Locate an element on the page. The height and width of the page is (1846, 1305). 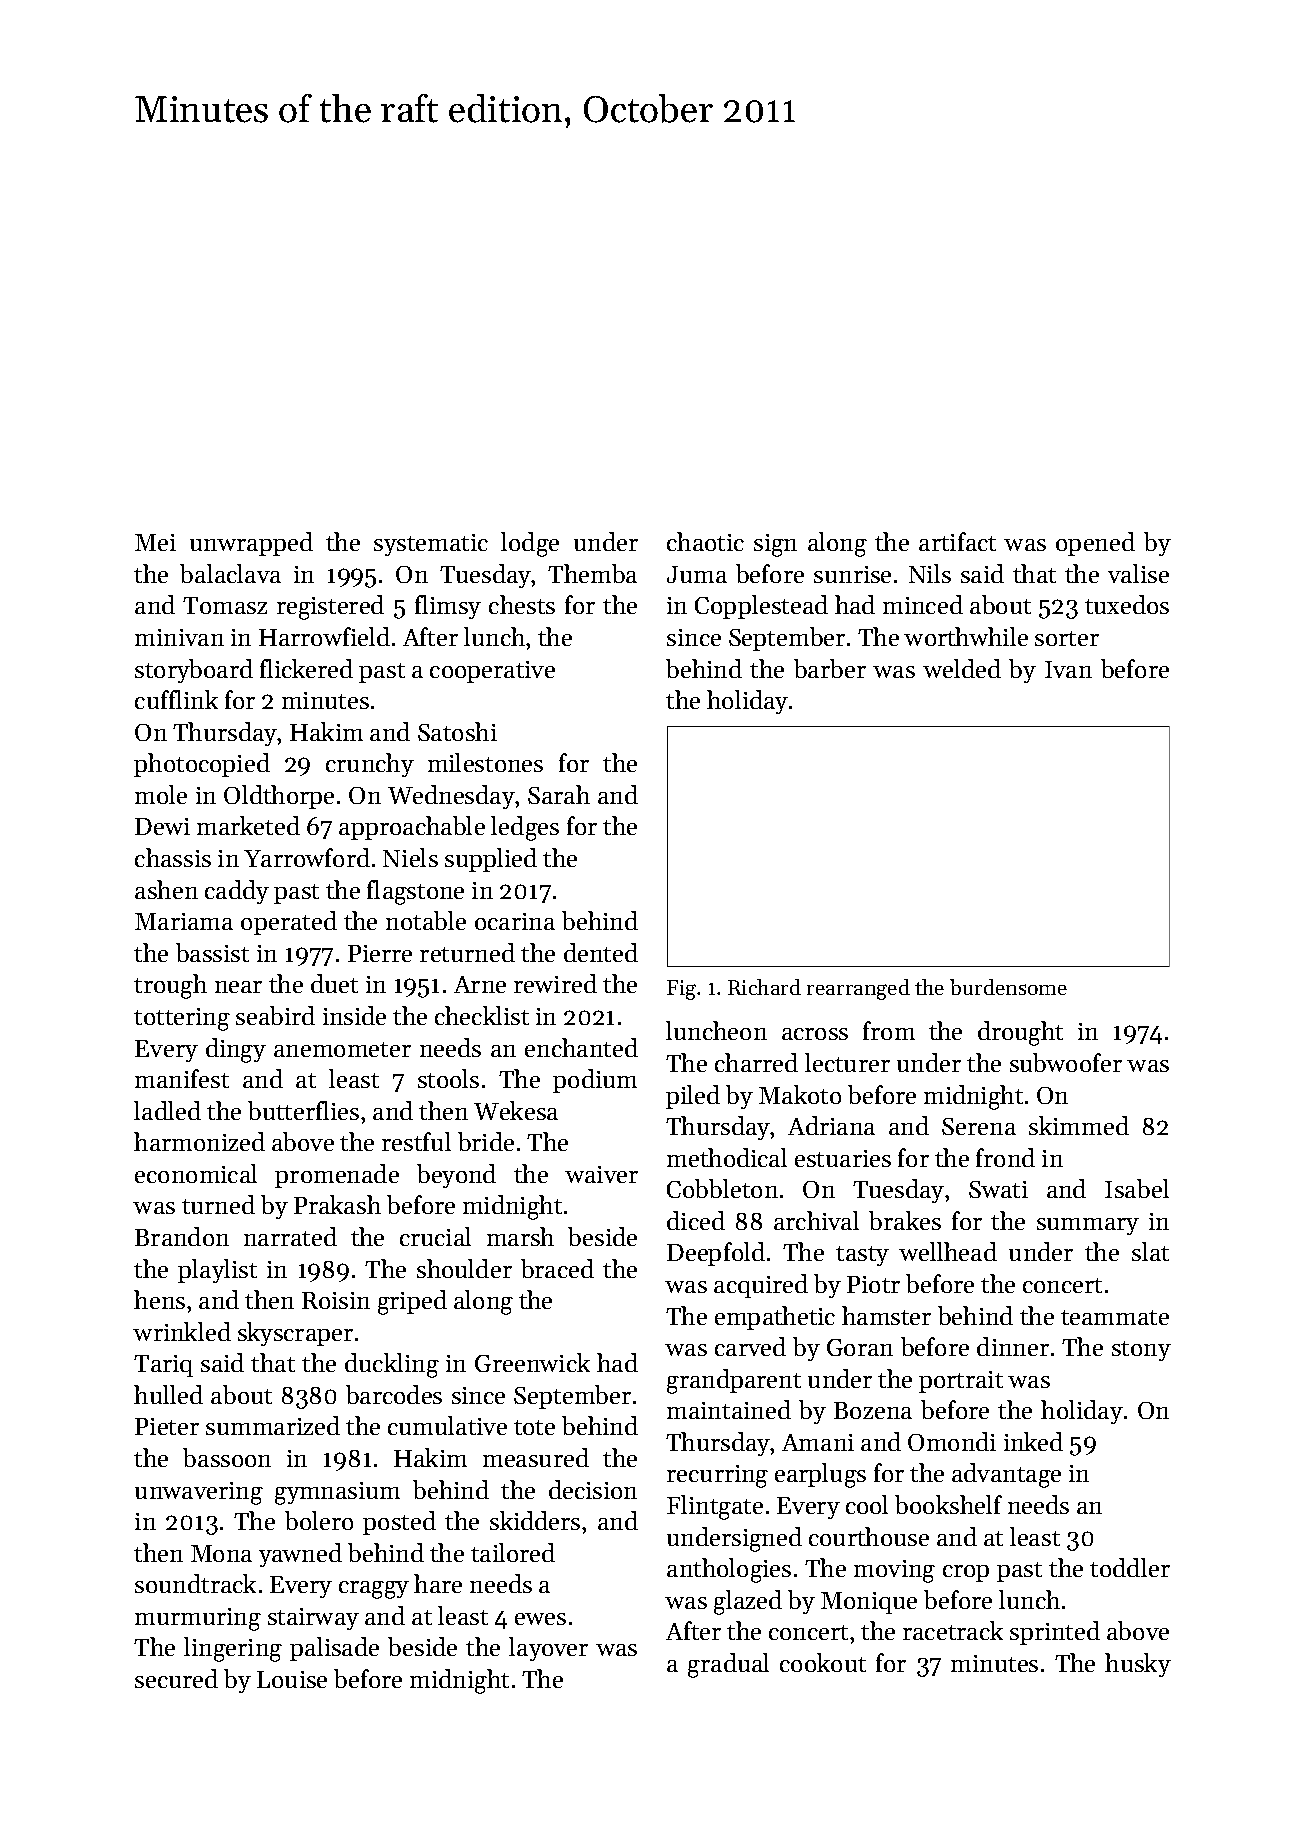
Tomasz is located at coordinates (225, 605).
